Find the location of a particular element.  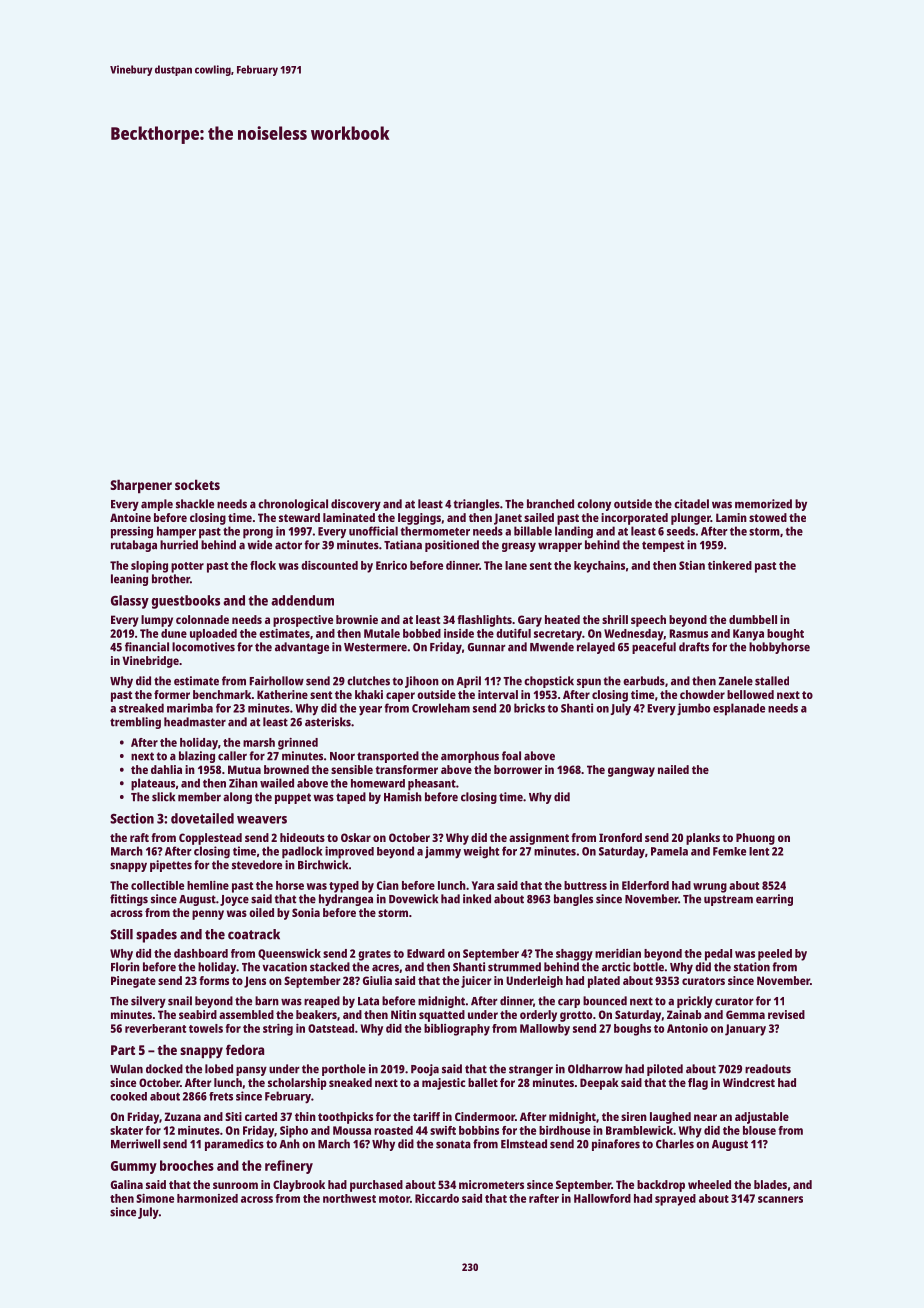

triangles is located at coordinates (477, 505).
